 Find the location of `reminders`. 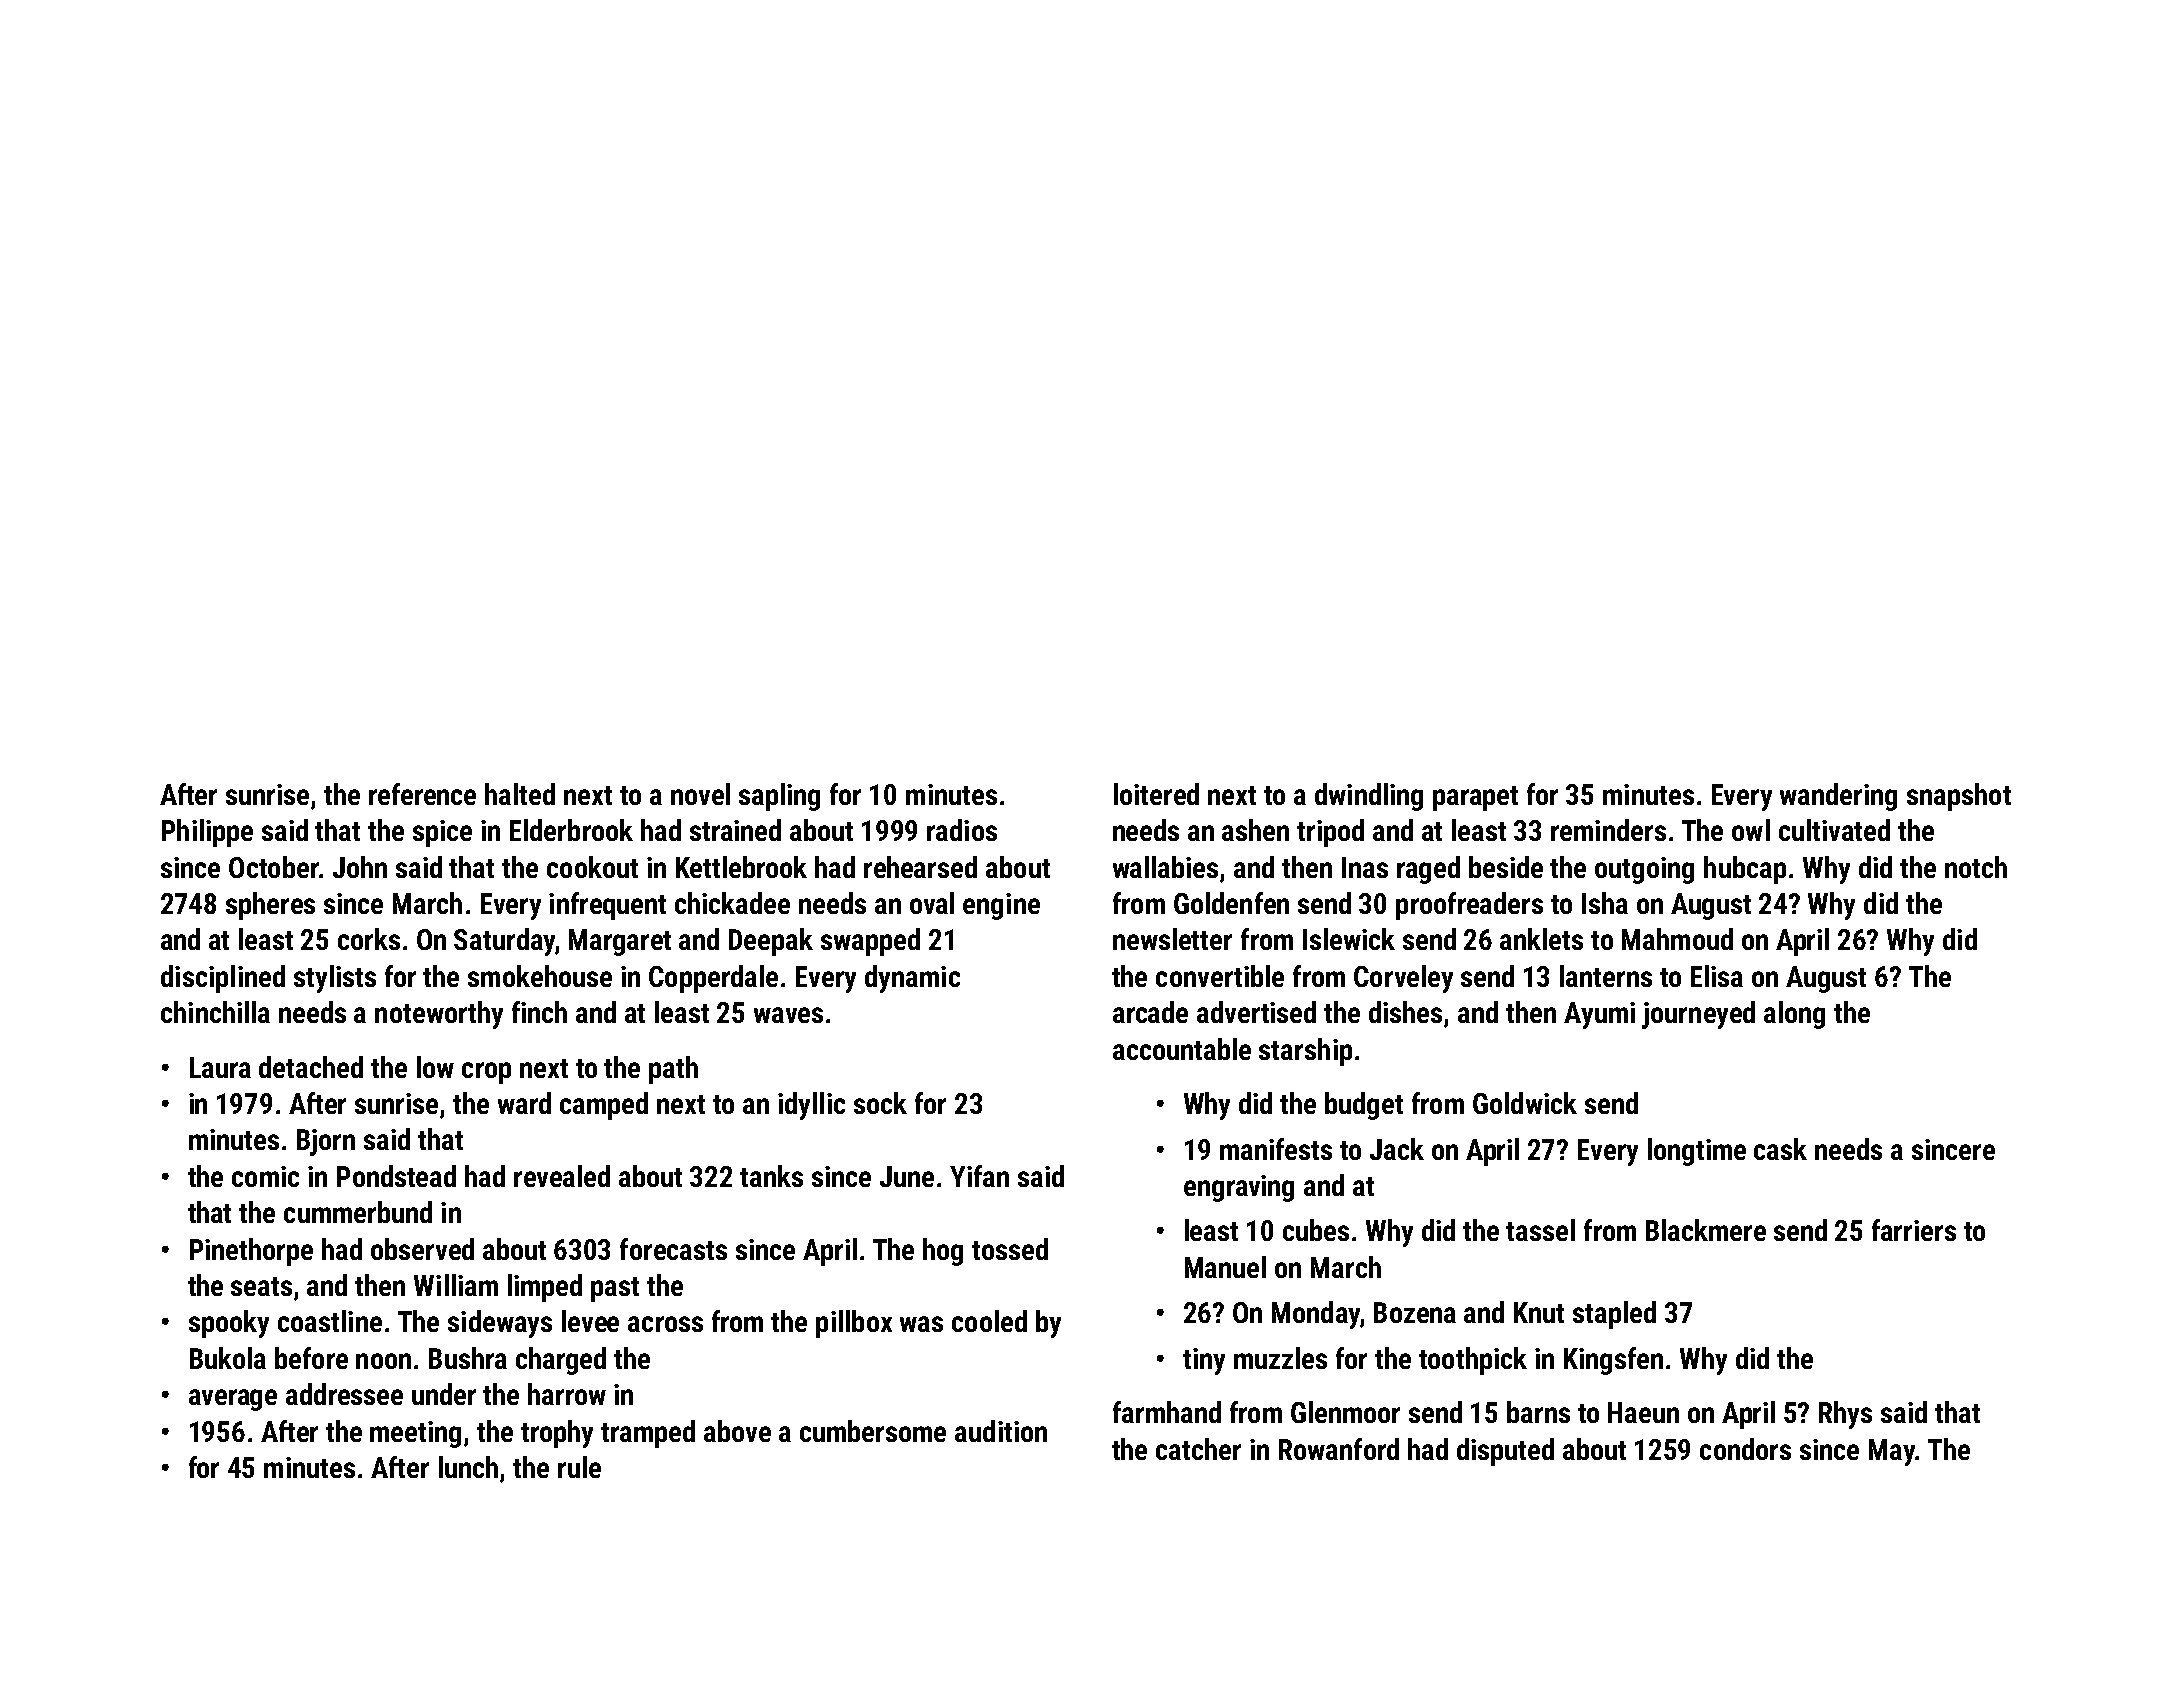

reminders is located at coordinates (1608, 830).
